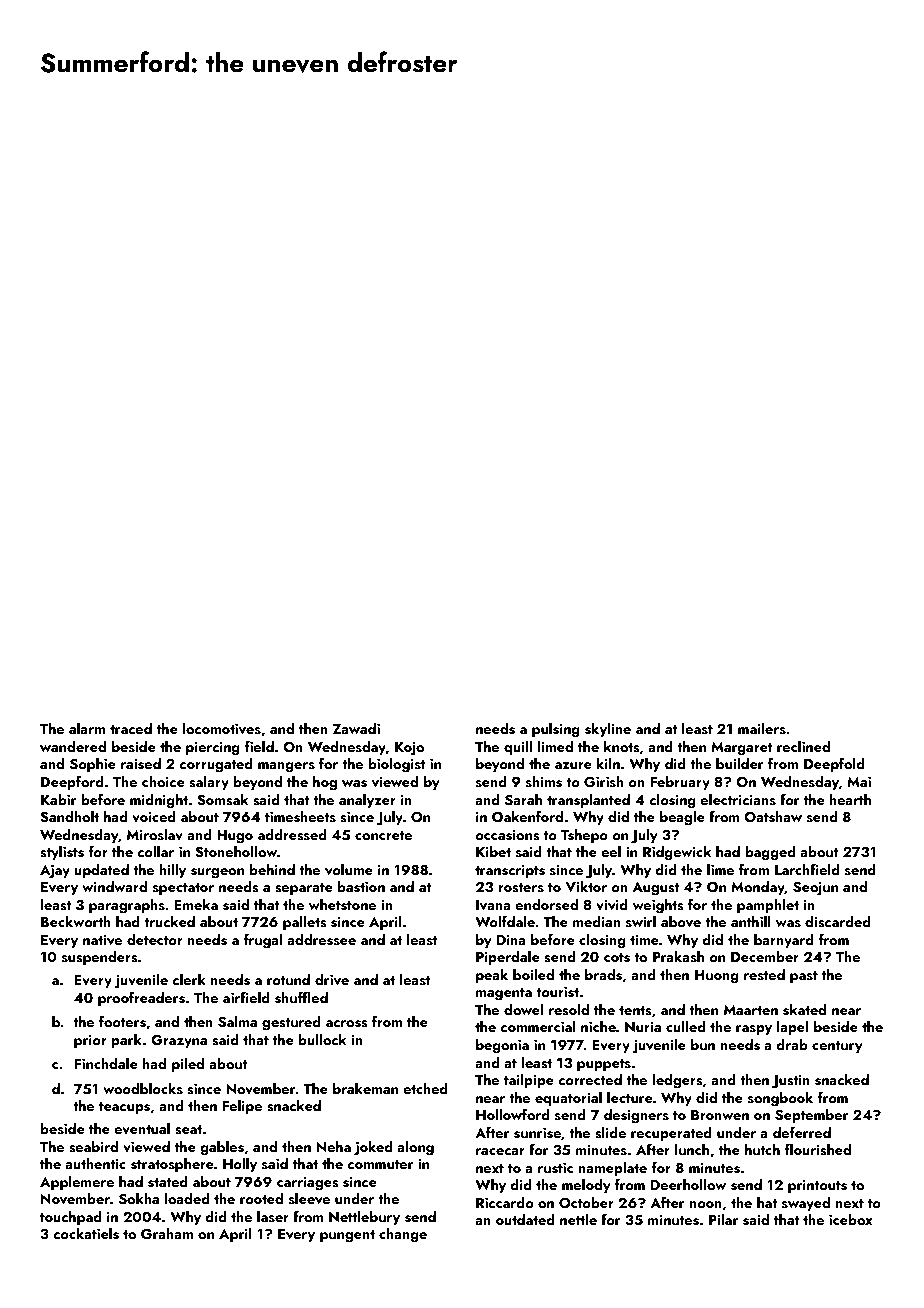 The height and width of the page is (1308, 924). I want to click on bagged, so click(770, 853).
